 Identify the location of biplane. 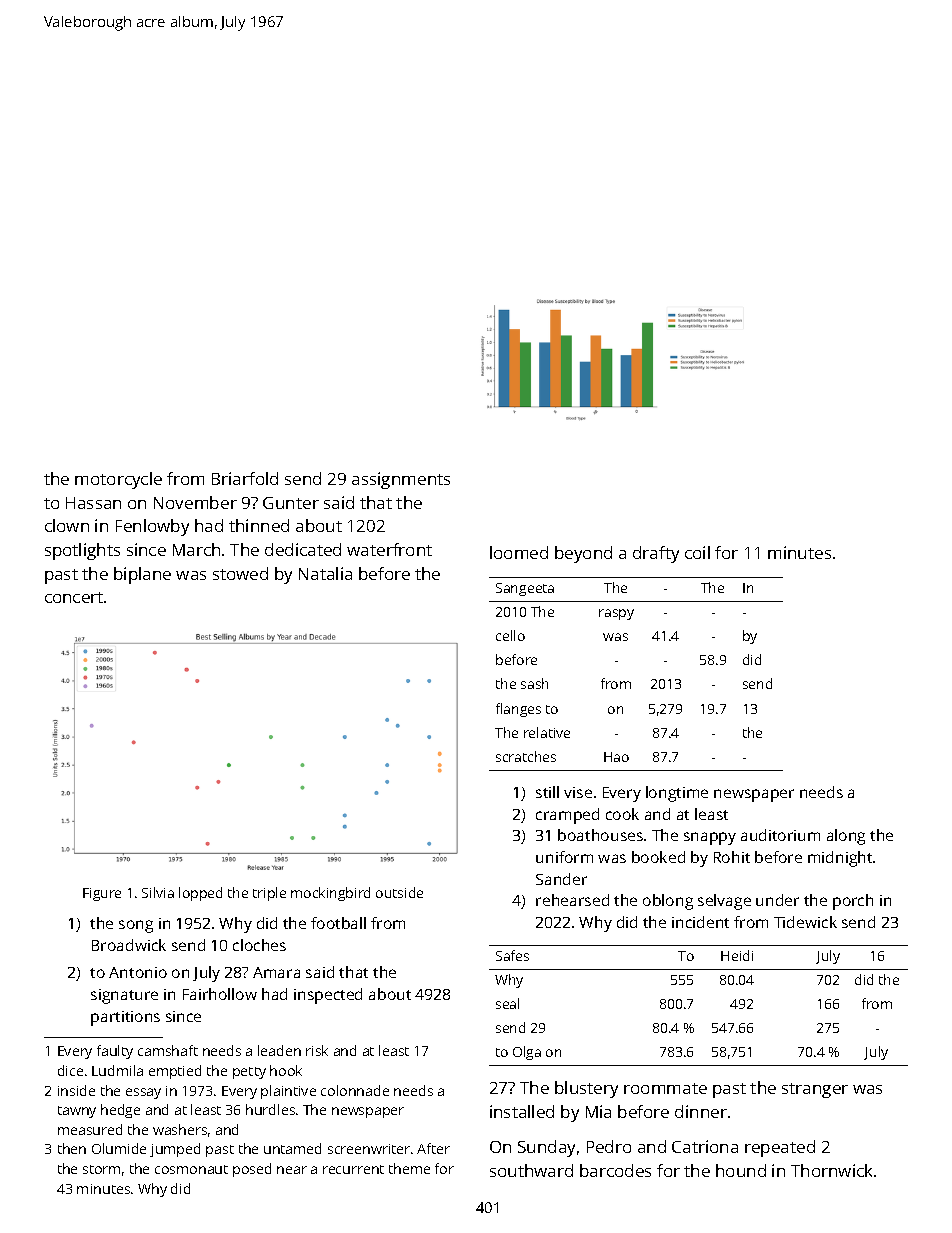
(142, 575).
